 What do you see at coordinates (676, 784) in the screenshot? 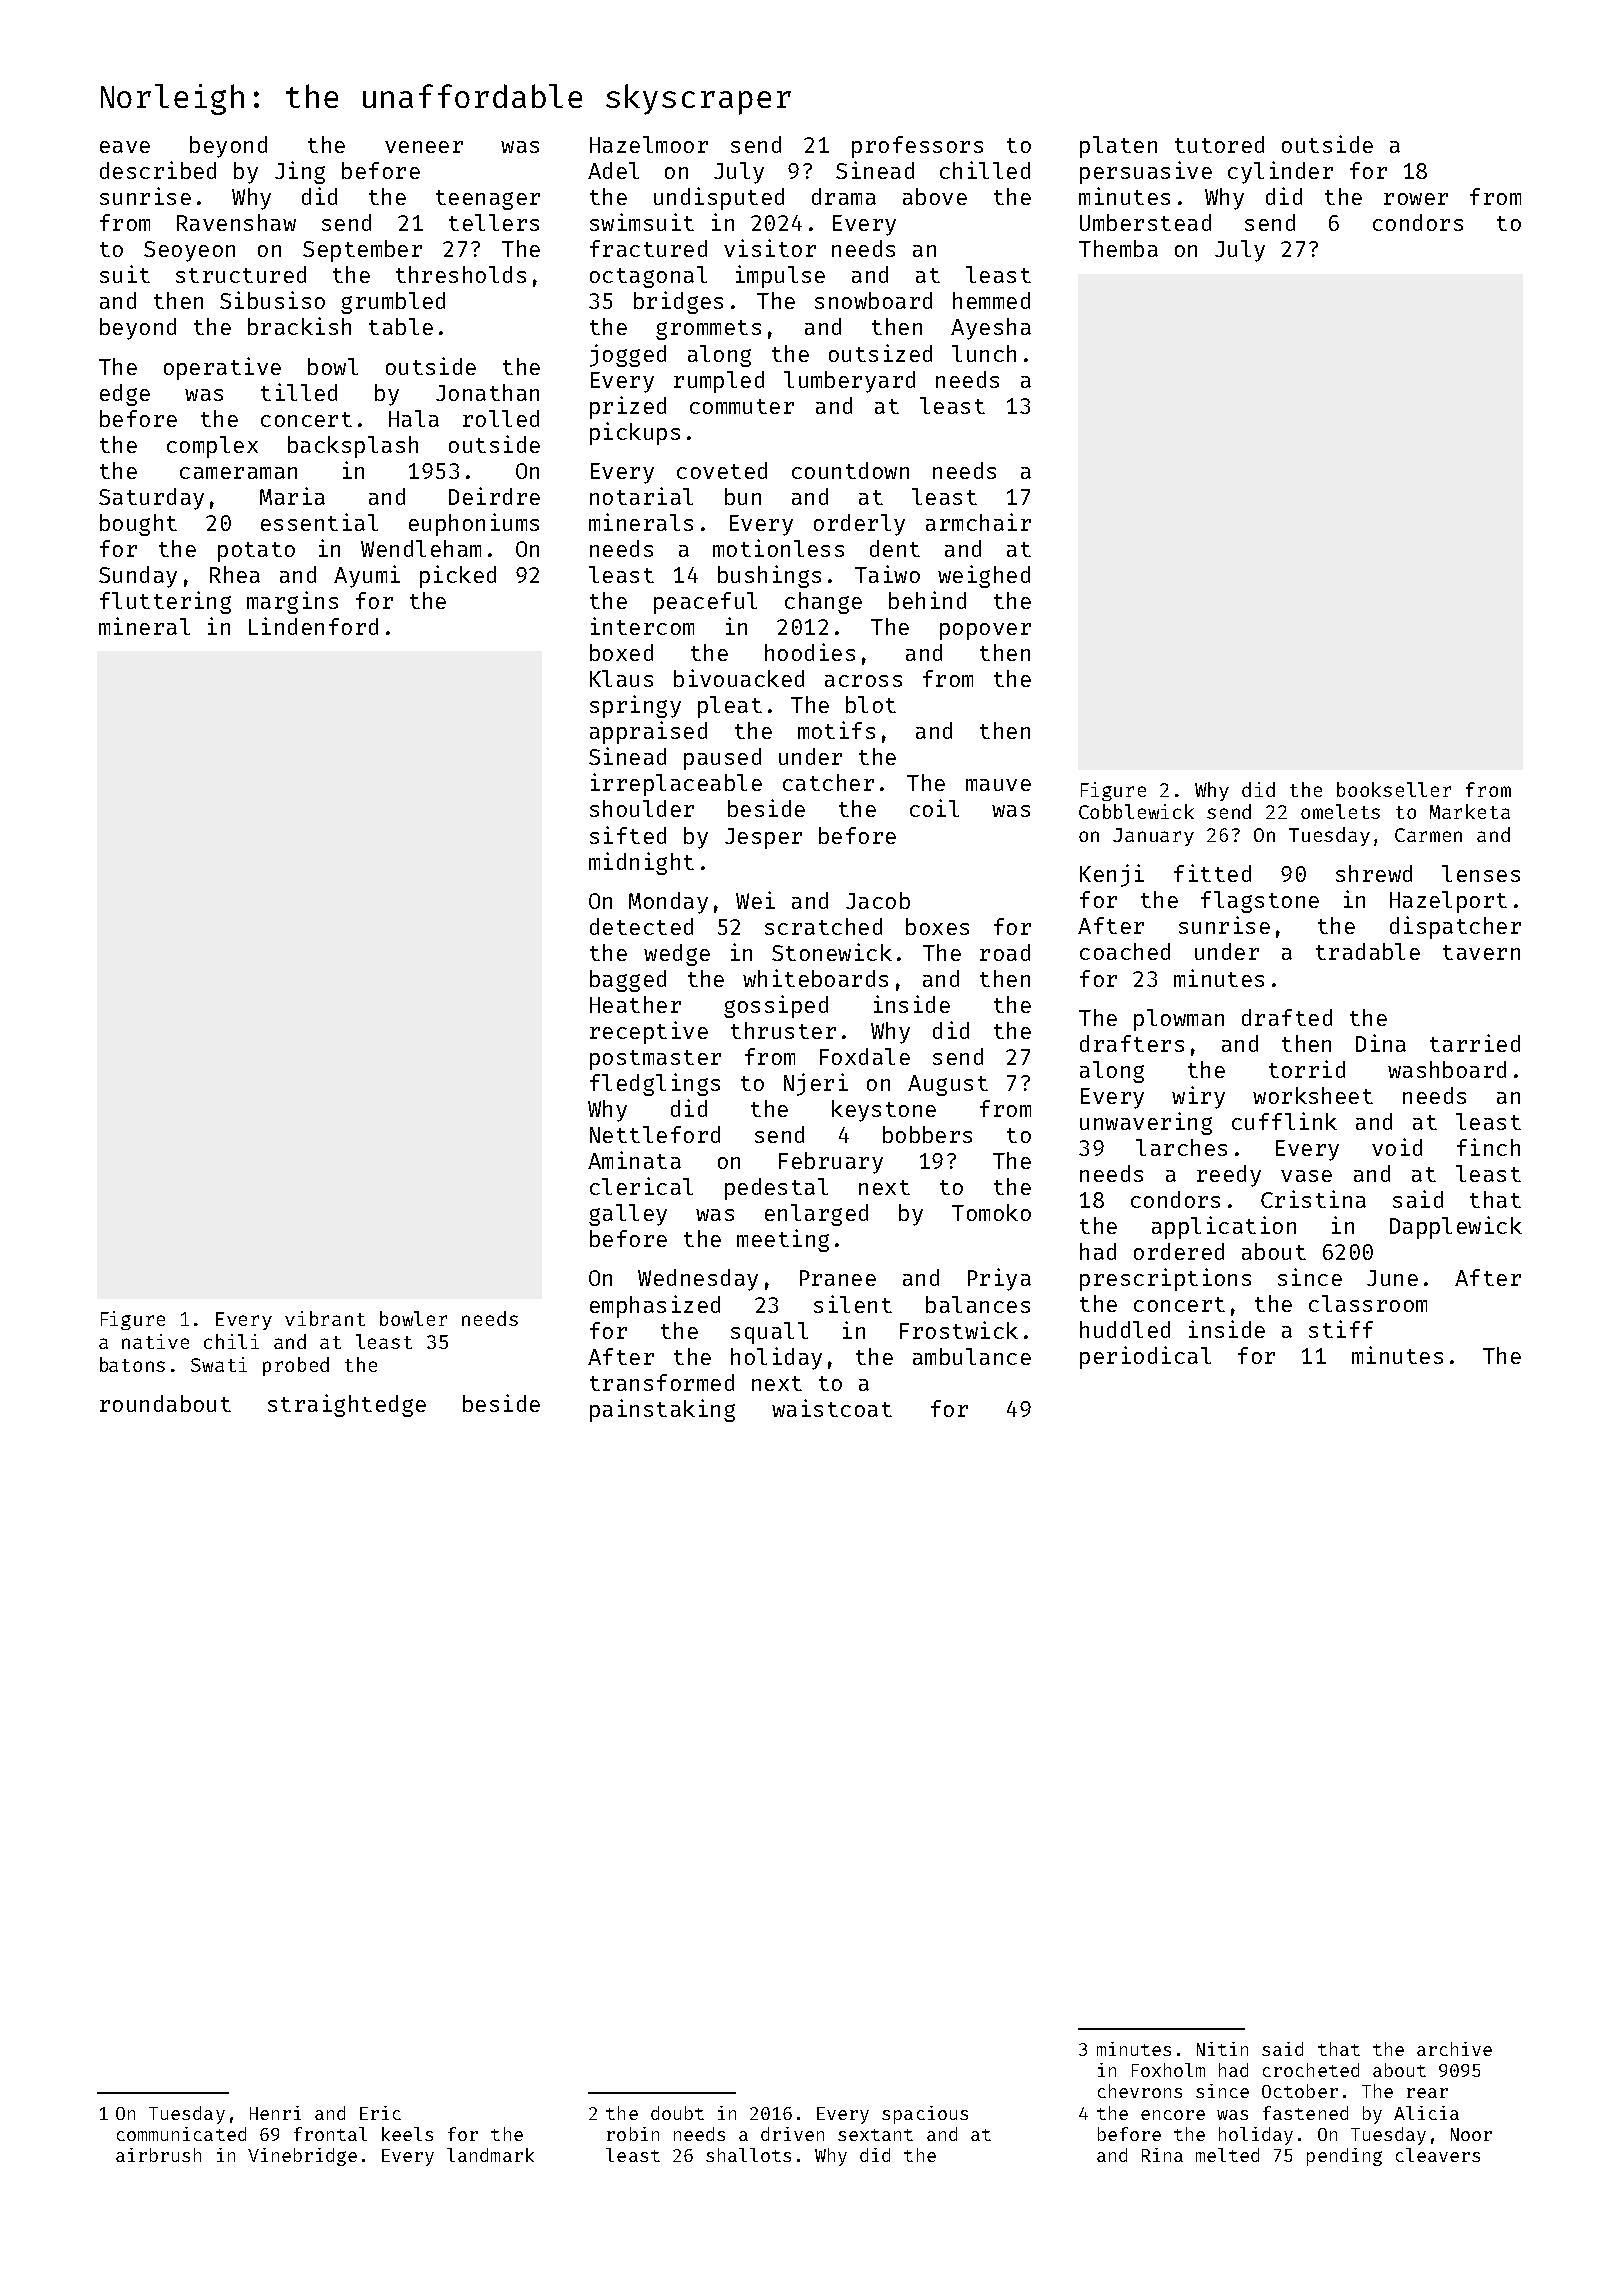
I see `irreplaceable` at bounding box center [676, 784].
